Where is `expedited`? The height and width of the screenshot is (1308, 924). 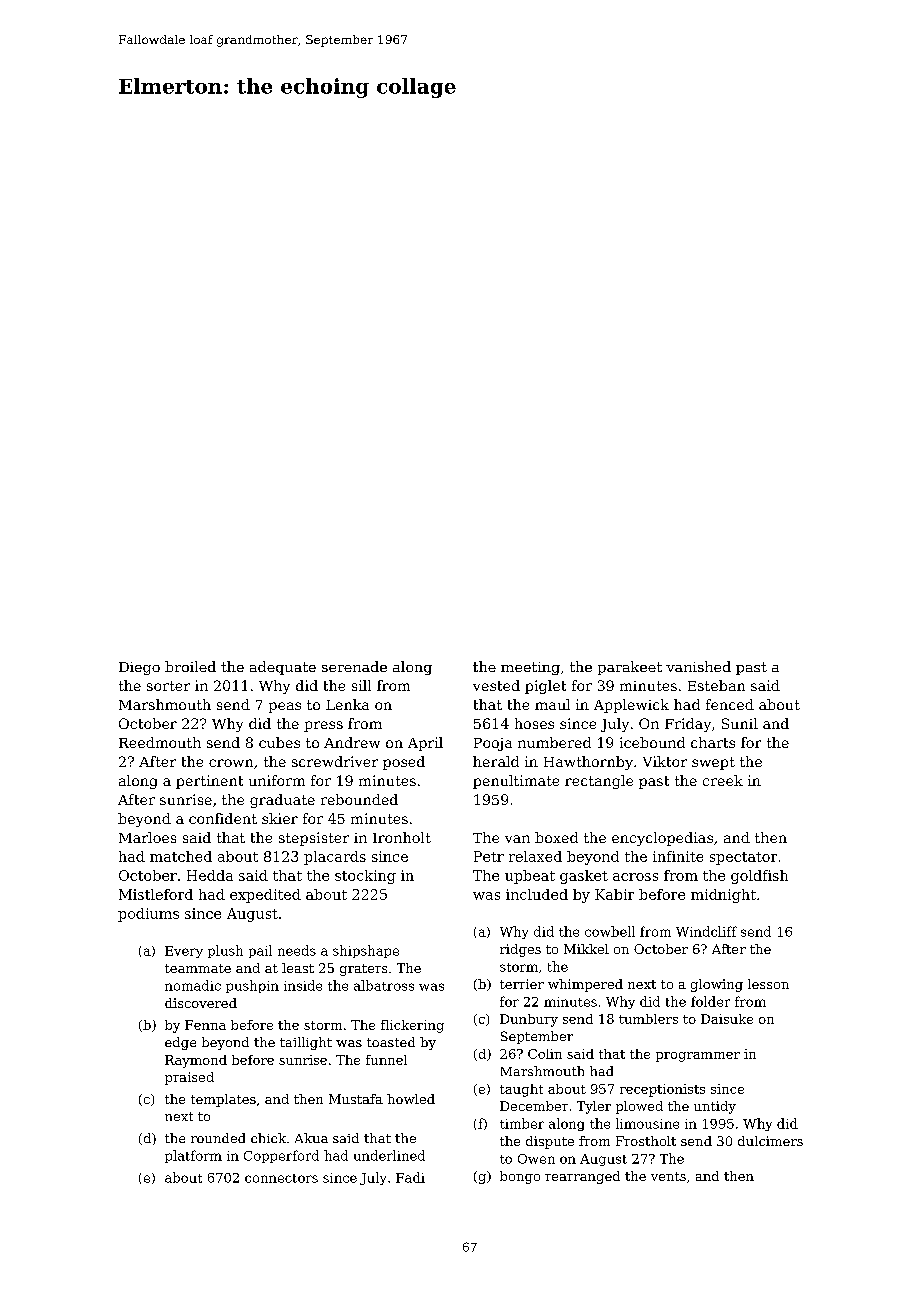
expedited is located at coordinates (265, 896).
